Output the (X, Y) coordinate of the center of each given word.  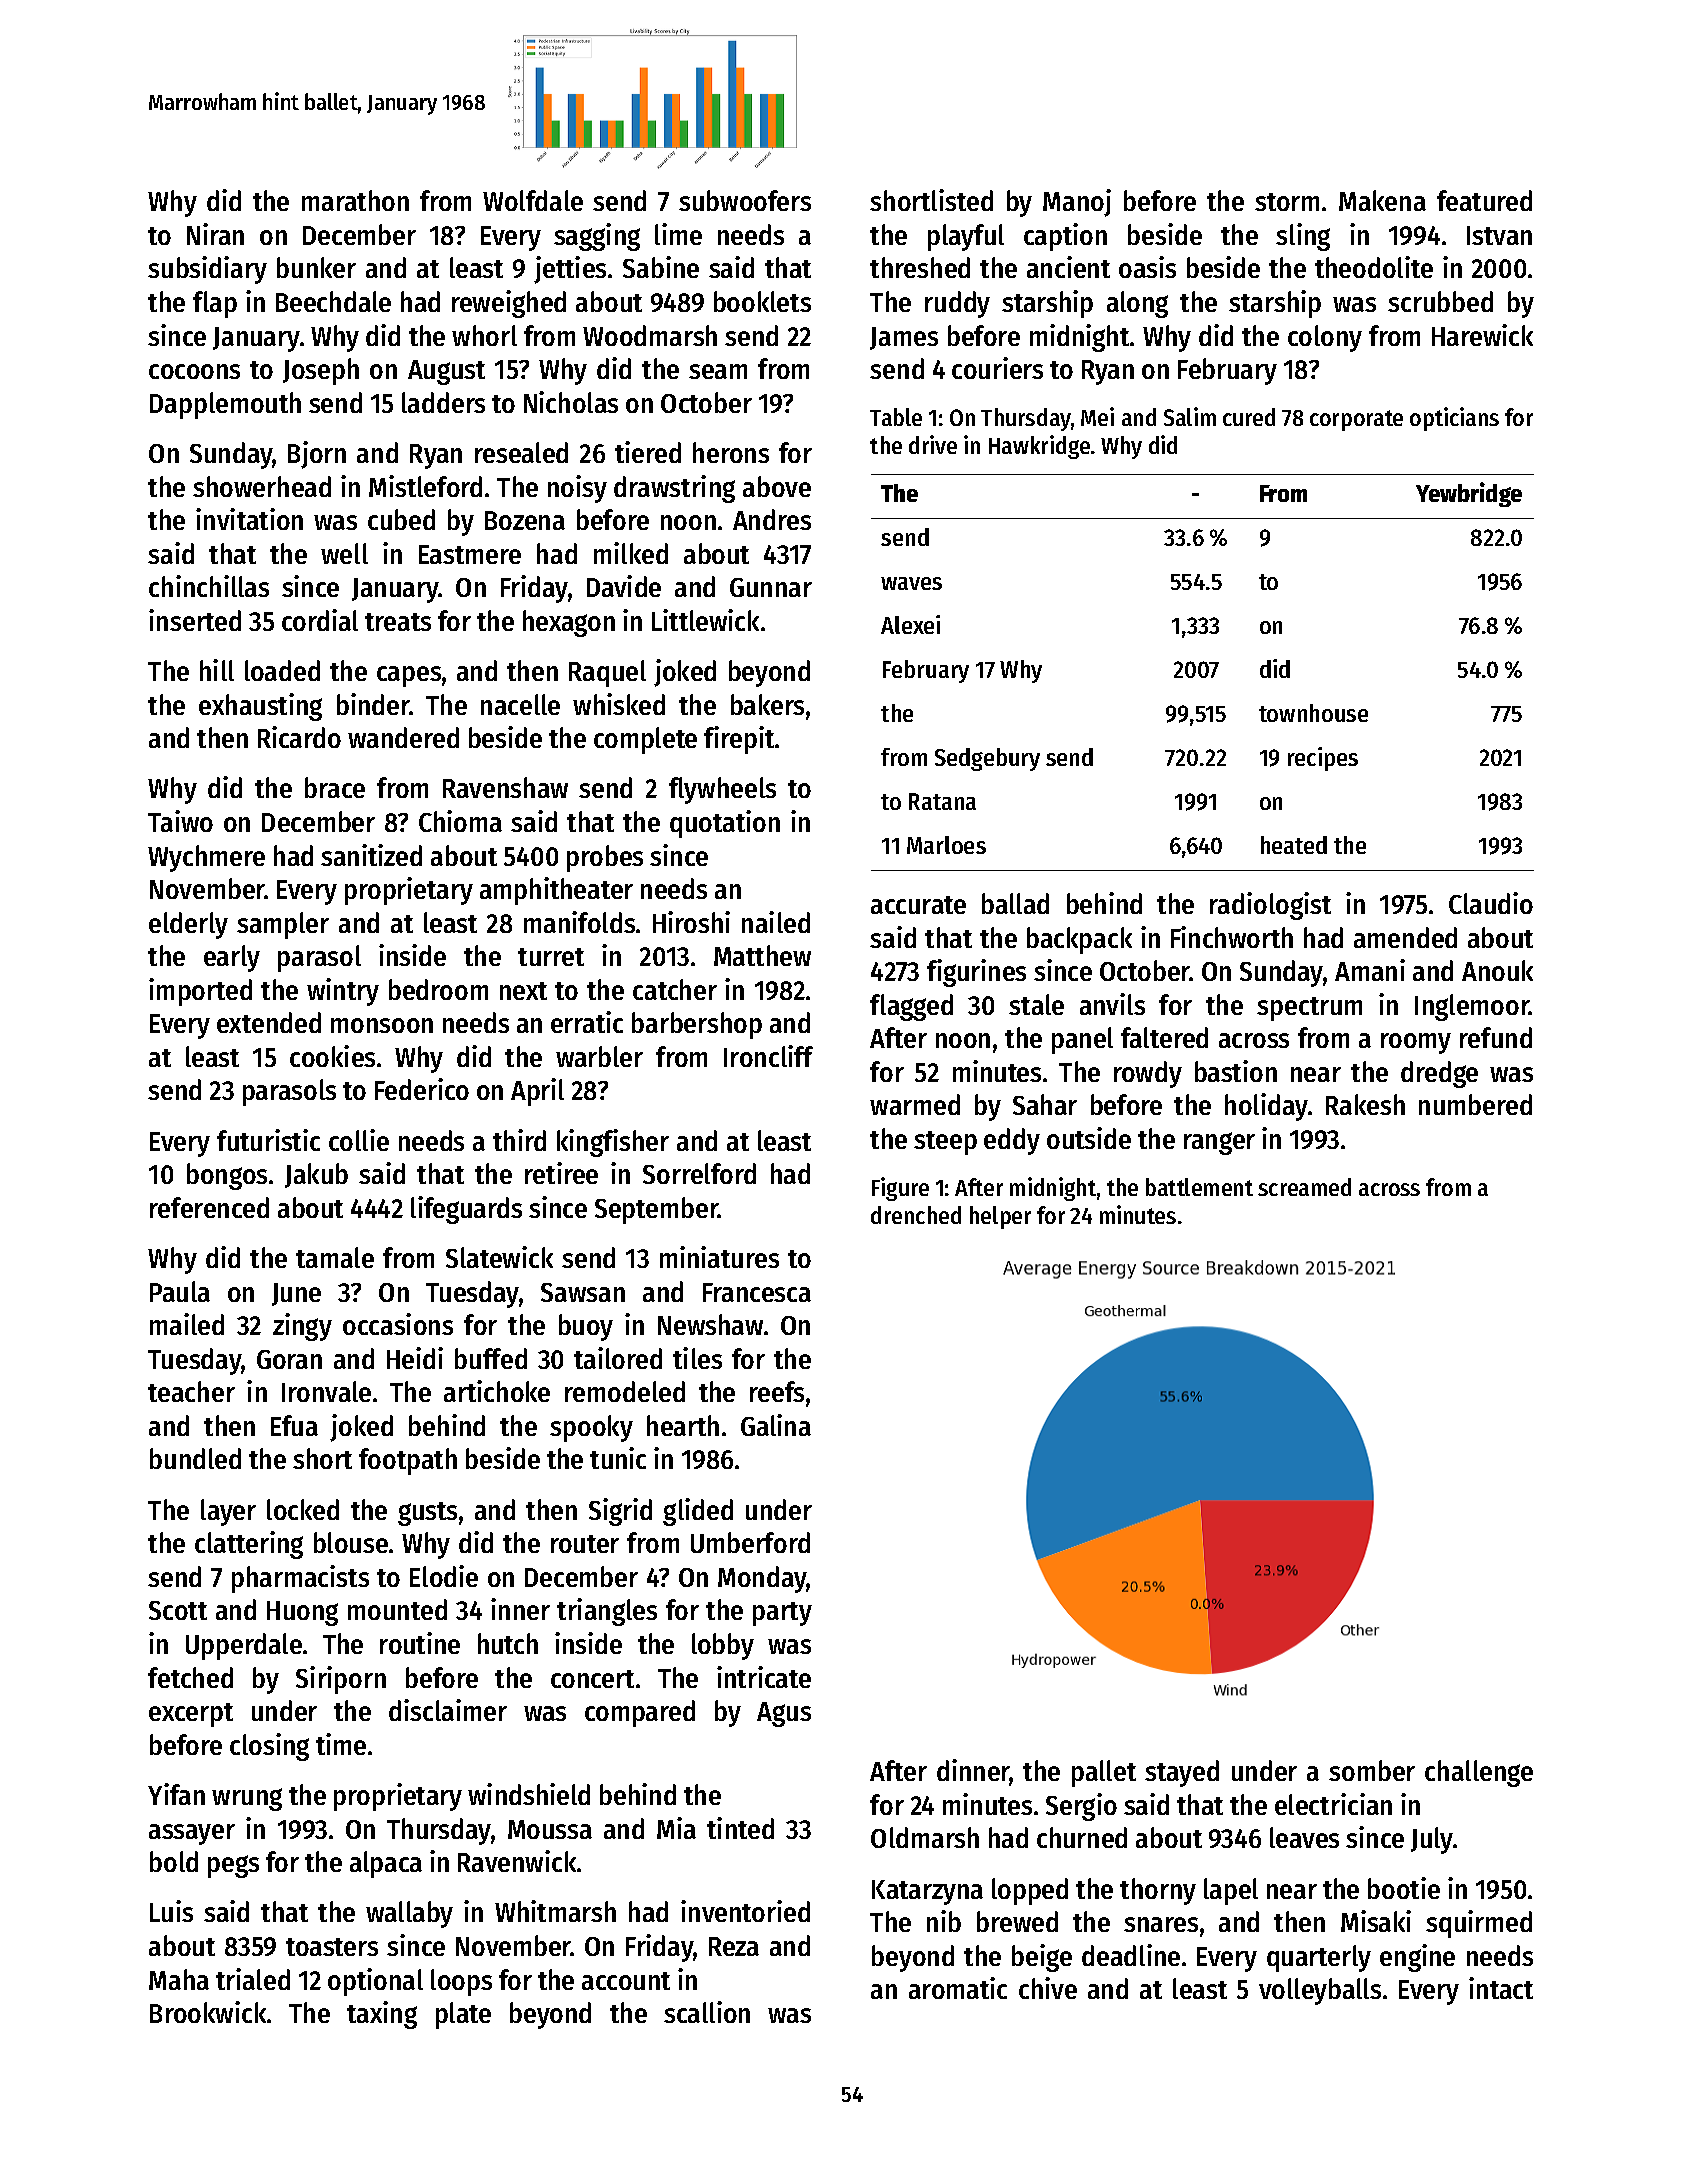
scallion (707, 2012)
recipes (1323, 759)
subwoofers (745, 200)
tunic (618, 1458)
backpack (1079, 940)
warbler (599, 1056)
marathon (355, 200)
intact (1501, 1988)
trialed (253, 1979)
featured (1484, 200)
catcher (675, 989)
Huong (302, 1613)
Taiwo (180, 821)
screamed (1304, 1187)
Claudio (1491, 903)
